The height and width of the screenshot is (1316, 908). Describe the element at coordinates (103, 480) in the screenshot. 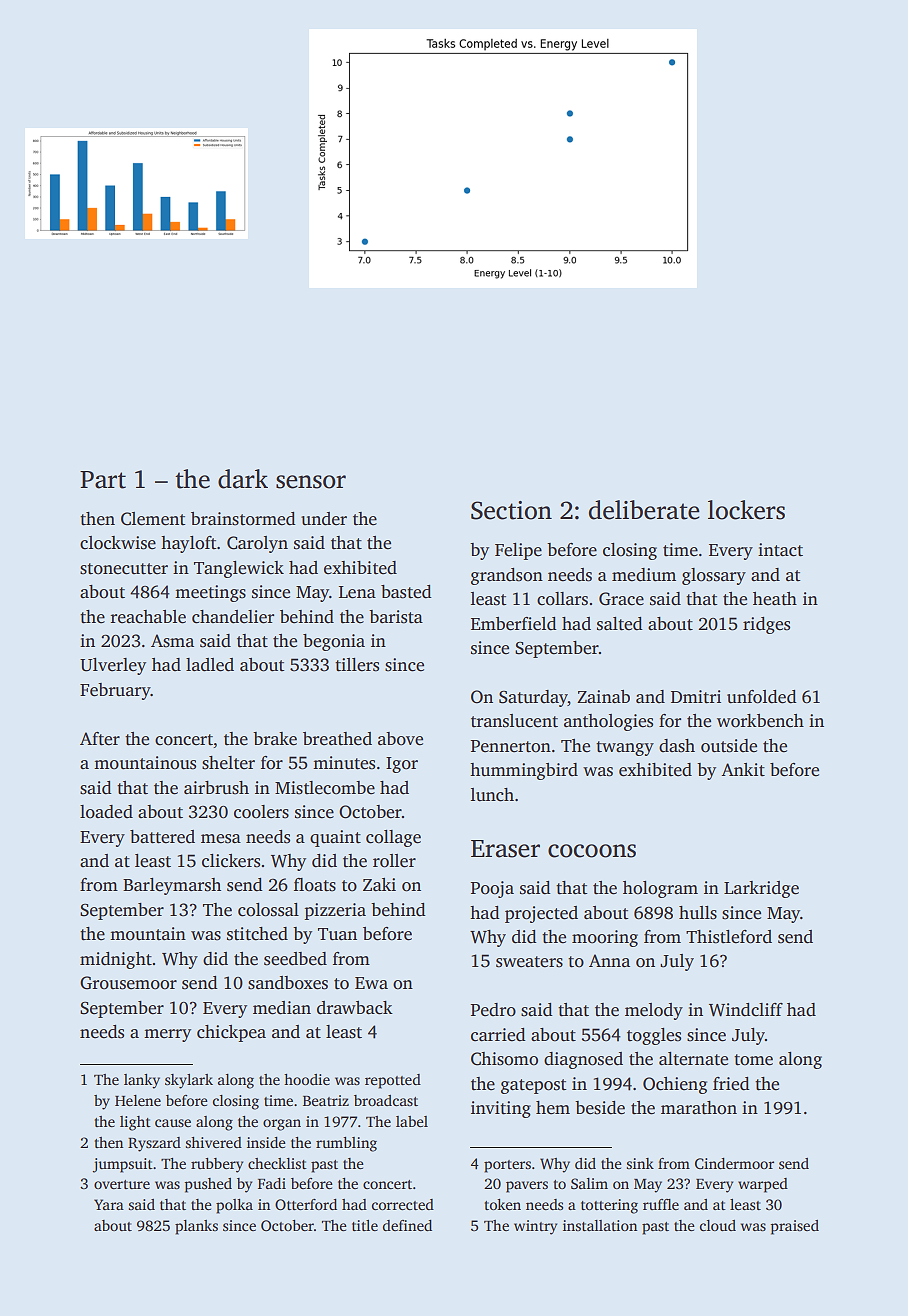

I see `Part` at that location.
